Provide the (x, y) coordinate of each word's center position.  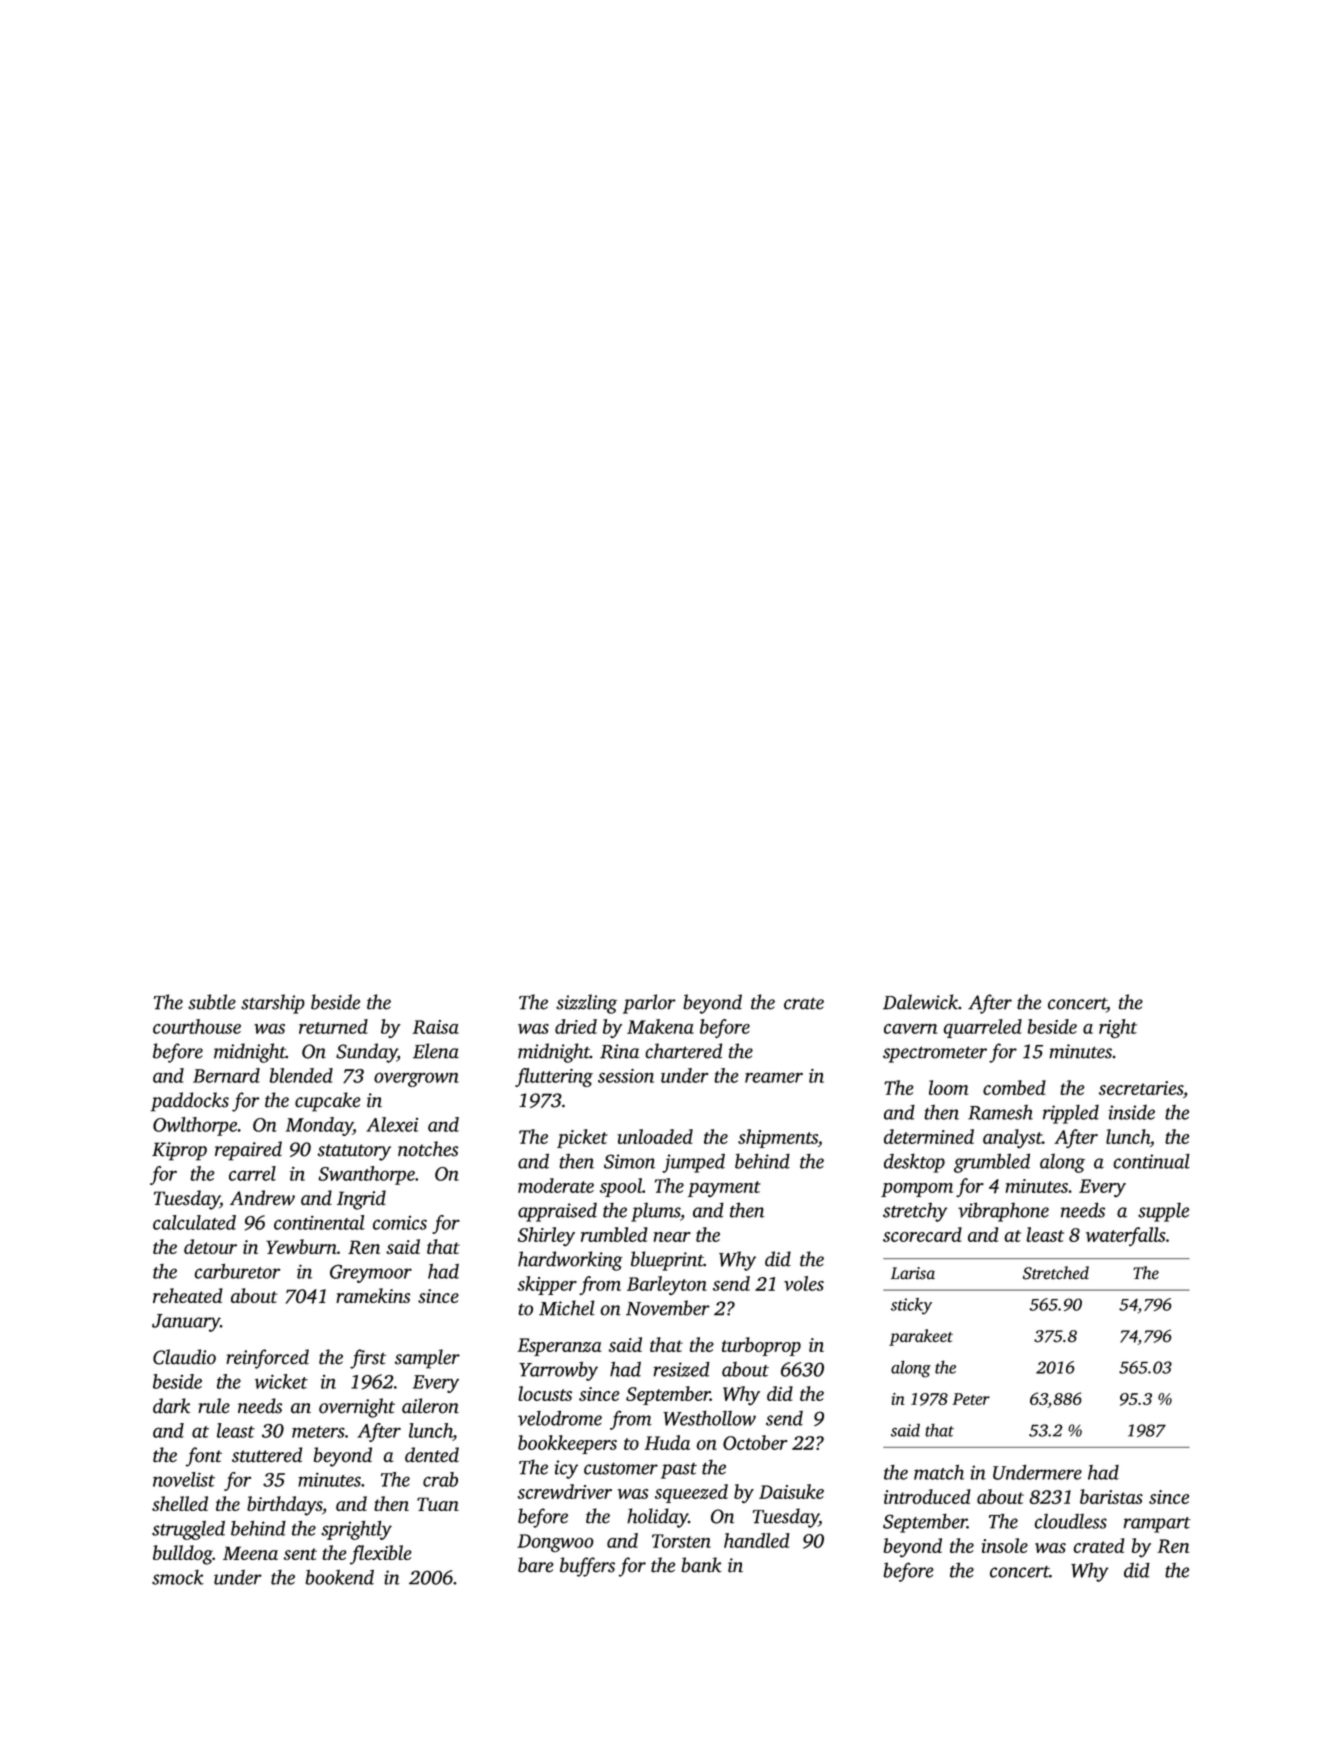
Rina (619, 1051)
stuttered (267, 1455)
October (755, 1442)
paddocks (189, 1102)
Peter (971, 1399)
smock (178, 1577)
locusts (545, 1393)
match (939, 1472)
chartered (683, 1051)
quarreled (982, 1028)
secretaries (1141, 1088)
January (186, 1323)
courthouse (197, 1026)
